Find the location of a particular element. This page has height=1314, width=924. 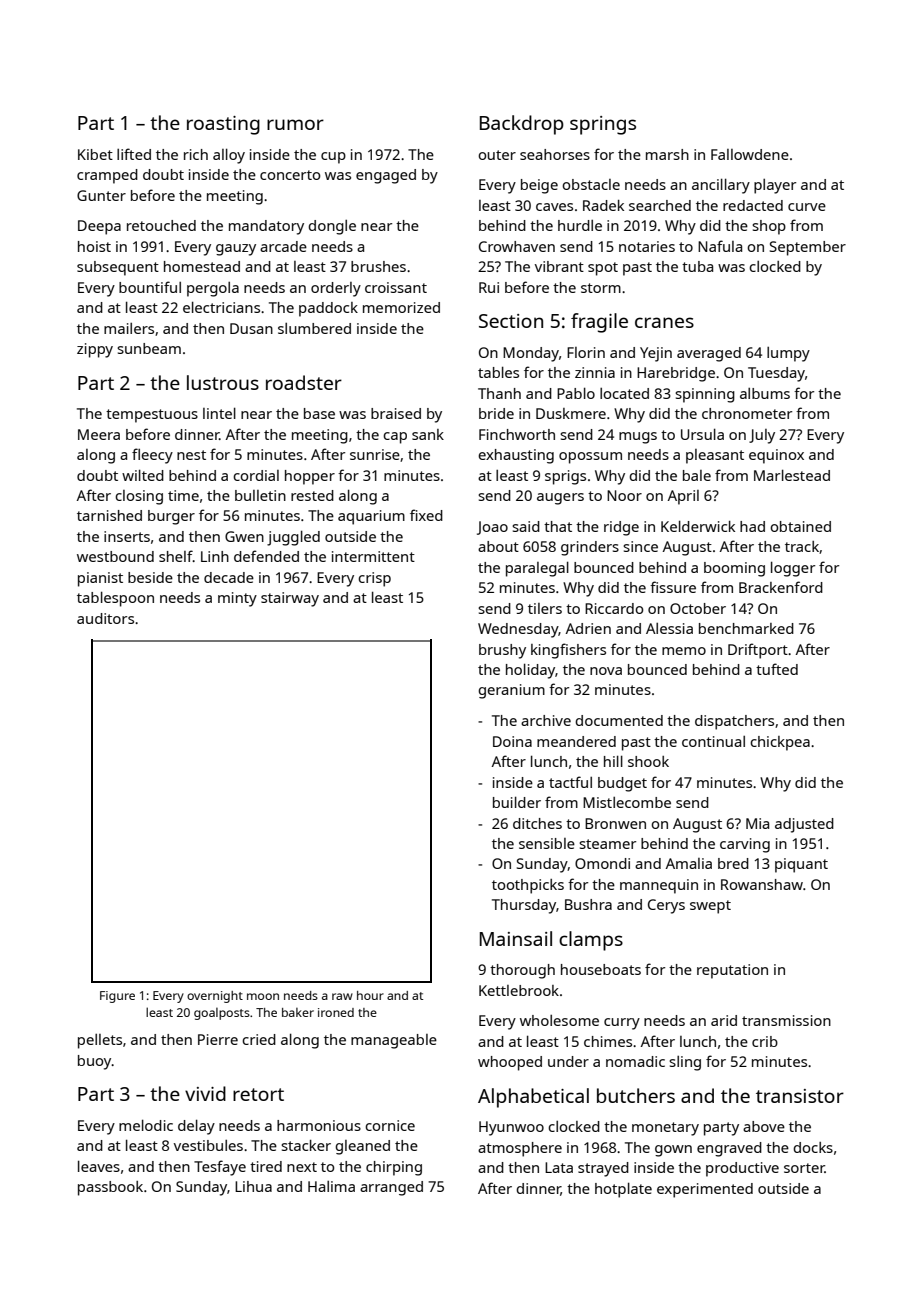

Gunter is located at coordinates (101, 195).
